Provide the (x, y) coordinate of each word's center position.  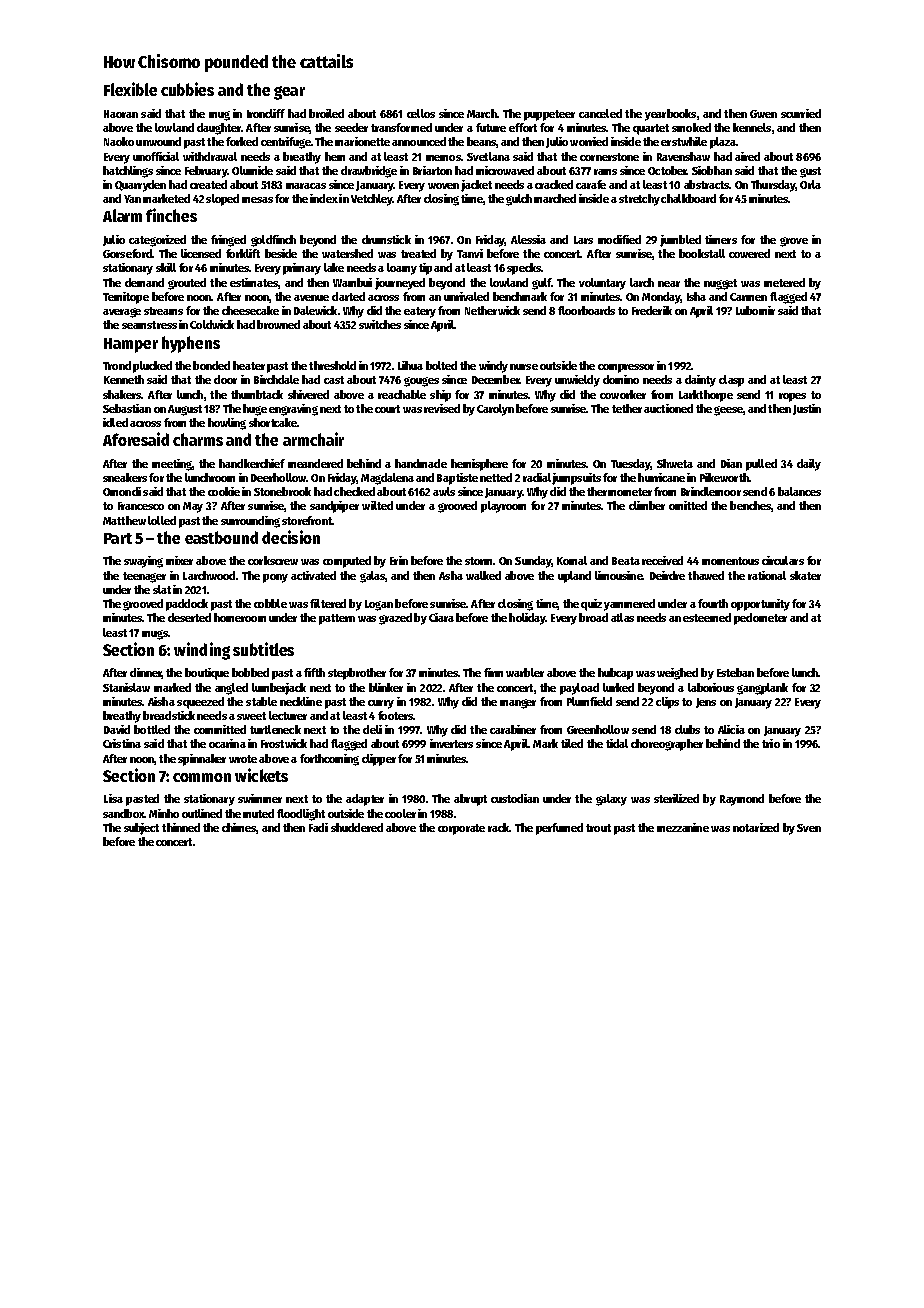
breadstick (169, 715)
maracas (306, 186)
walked (483, 575)
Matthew (124, 520)
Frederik (652, 310)
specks (524, 269)
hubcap (615, 674)
